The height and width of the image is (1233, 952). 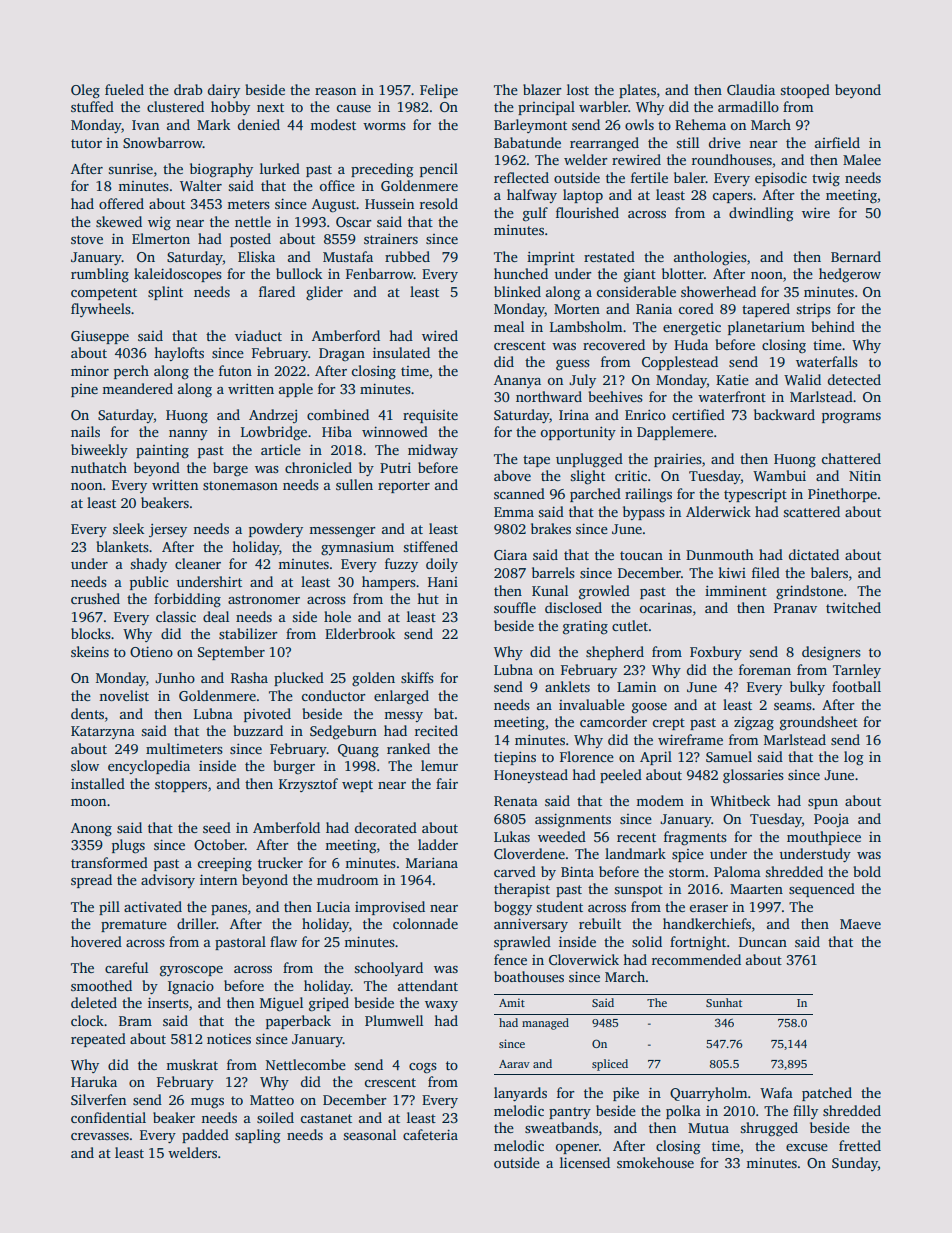 What do you see at coordinates (264, 599) in the image?
I see `astronomer` at bounding box center [264, 599].
